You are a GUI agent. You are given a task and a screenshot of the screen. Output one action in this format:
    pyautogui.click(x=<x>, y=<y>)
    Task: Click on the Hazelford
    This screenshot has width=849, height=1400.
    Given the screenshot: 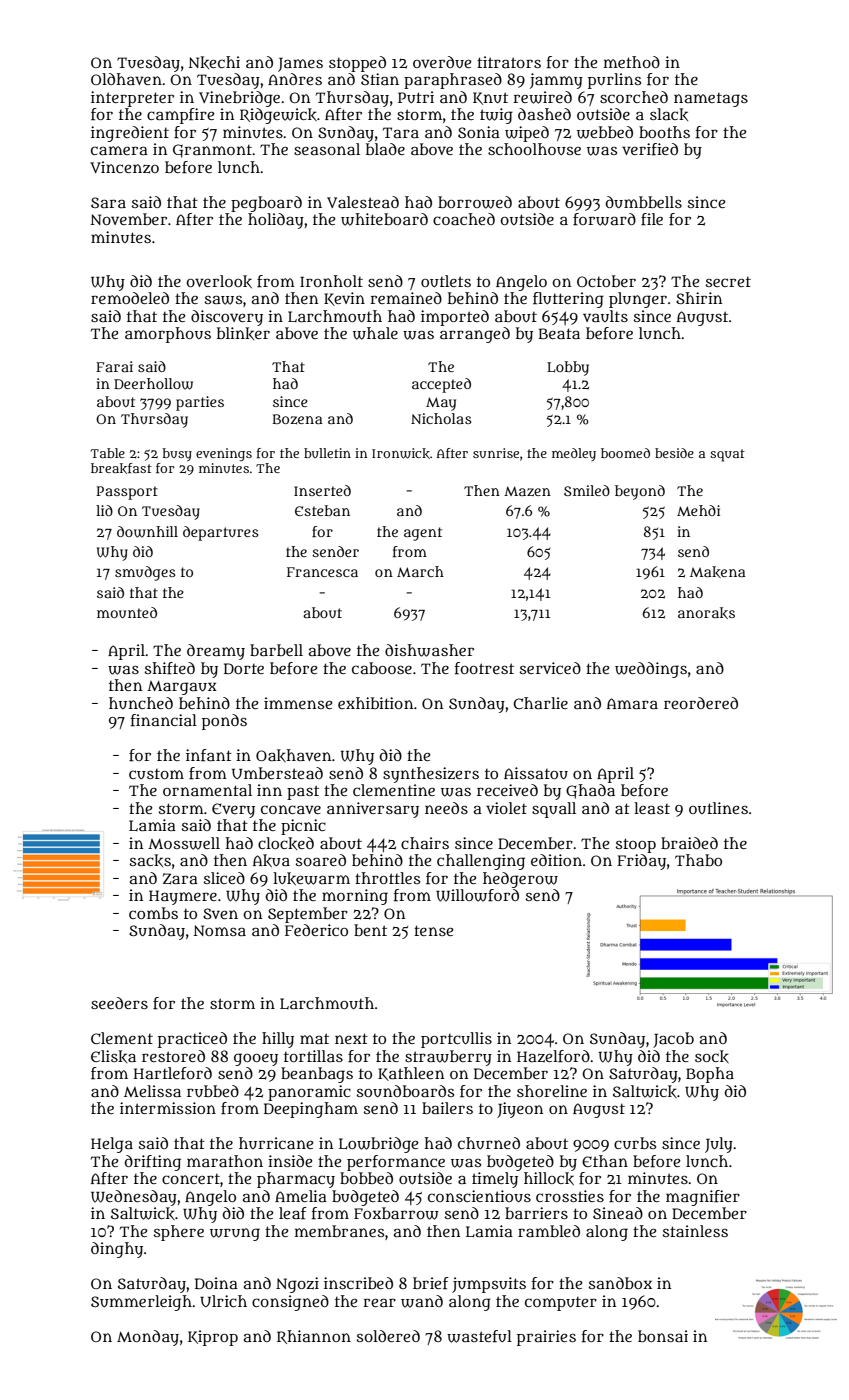 What is the action you would take?
    pyautogui.click(x=553, y=1056)
